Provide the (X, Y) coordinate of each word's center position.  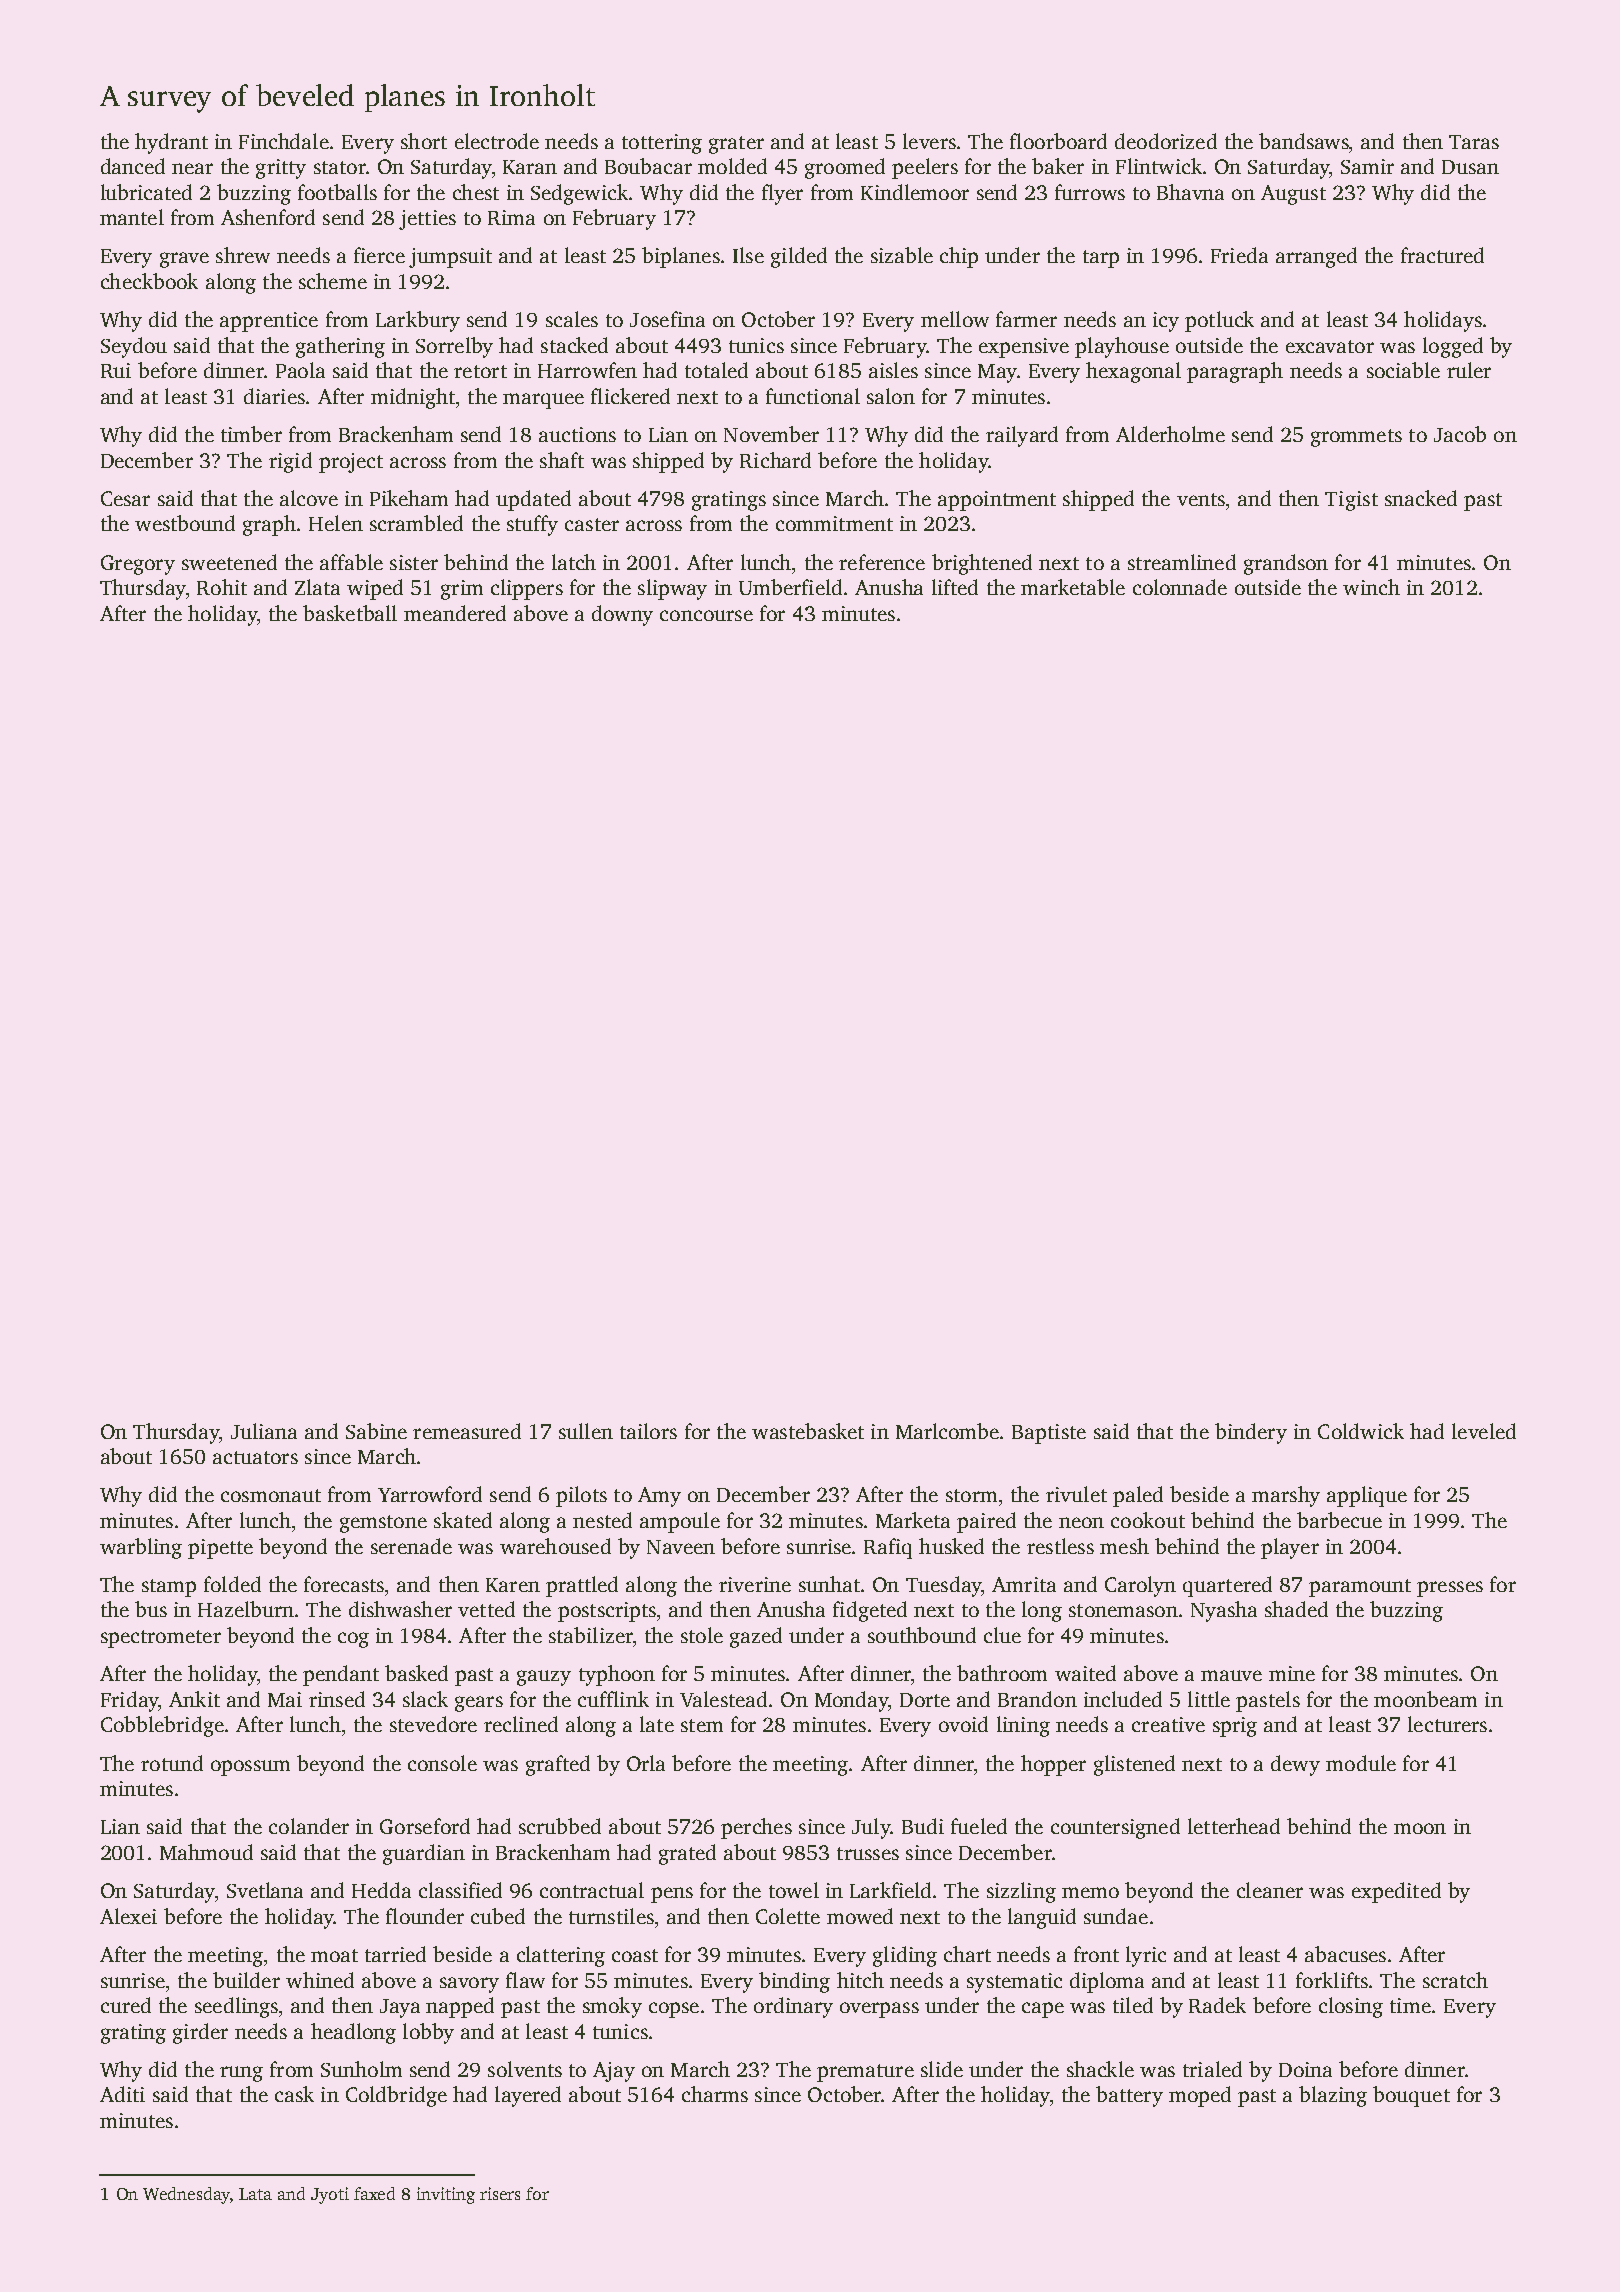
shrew (243, 255)
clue (1002, 1635)
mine (1292, 1673)
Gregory (138, 565)
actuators (255, 1457)
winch (1371, 587)
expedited (1396, 1892)
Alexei (128, 1916)
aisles (893, 370)
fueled (979, 1826)
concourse (706, 615)
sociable (1403, 370)
